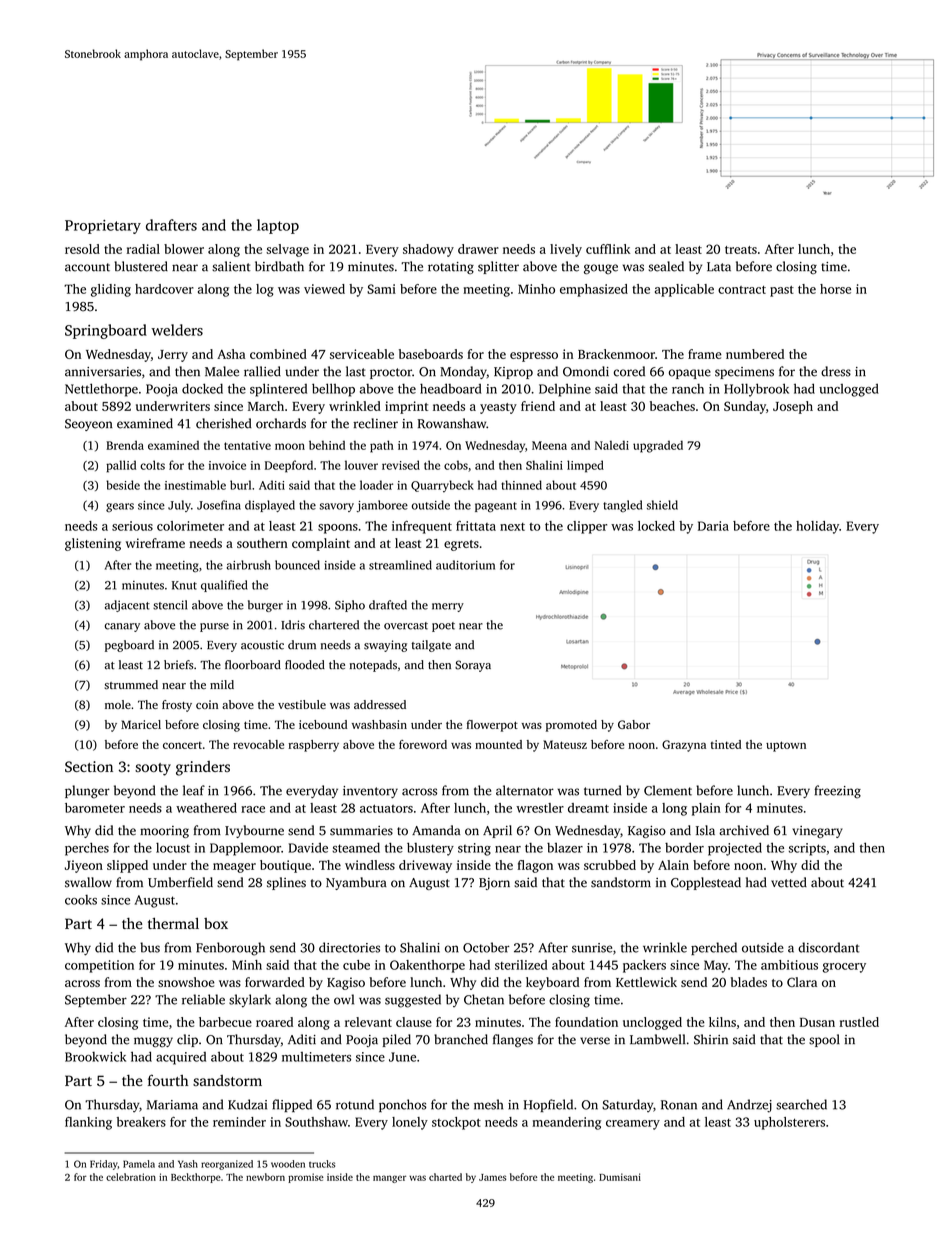  Describe the element at coordinates (88, 1123) in the screenshot. I see `flanking` at that location.
